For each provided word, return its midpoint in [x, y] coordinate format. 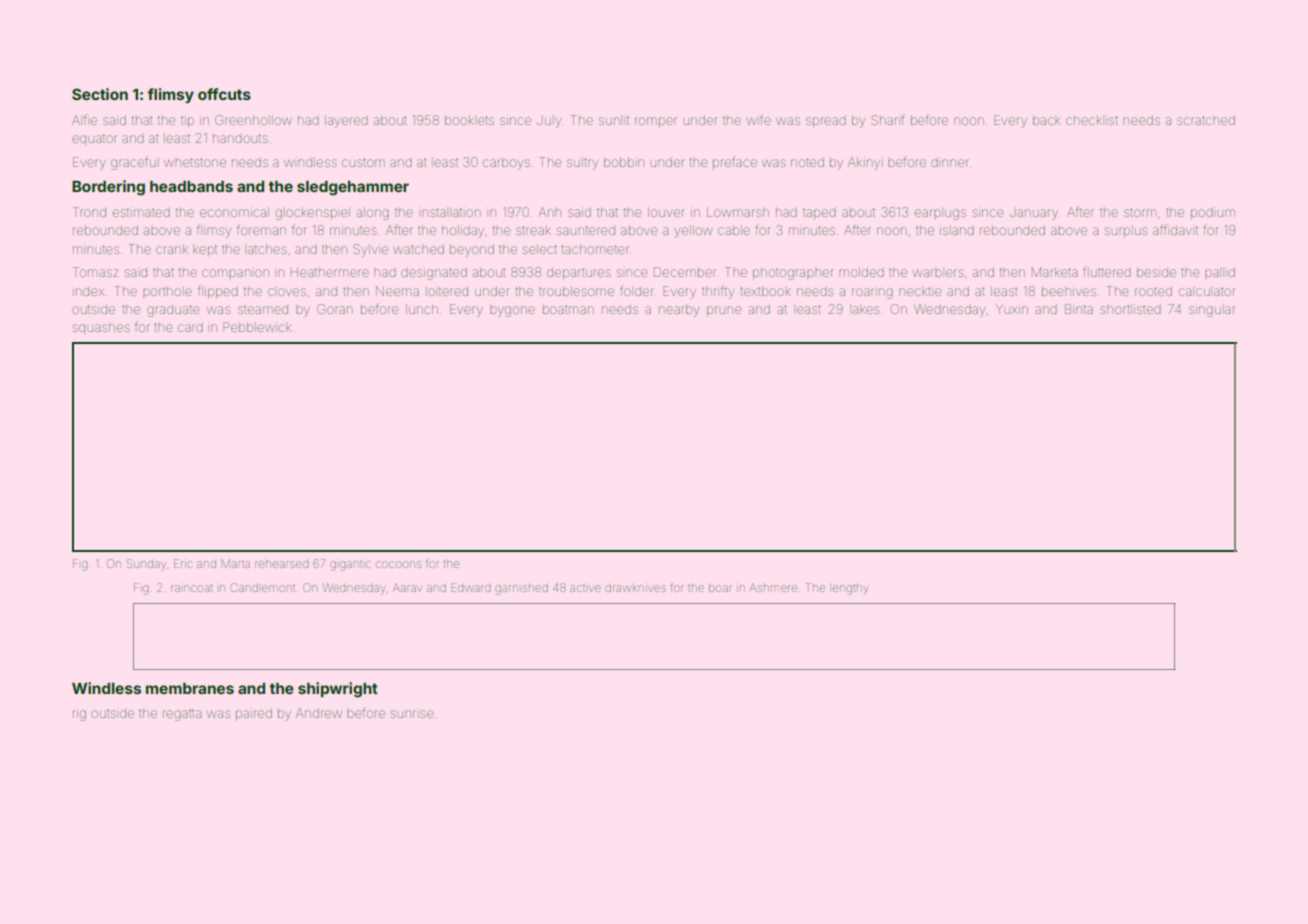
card [190, 328]
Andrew [319, 713]
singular [1212, 310]
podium [1213, 213]
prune [724, 311]
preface [735, 161]
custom [363, 162]
